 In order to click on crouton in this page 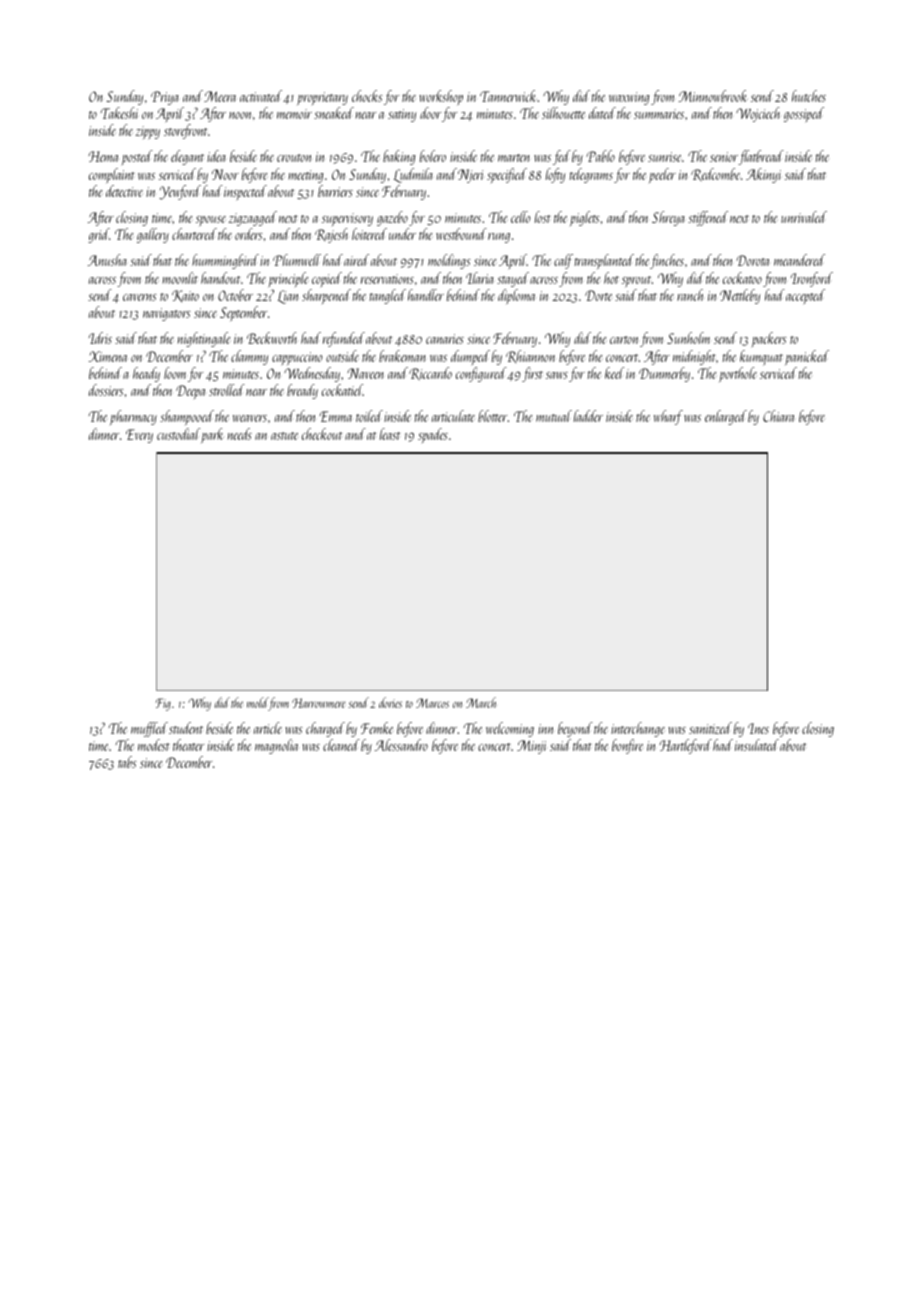, I will do `click(294, 158)`.
